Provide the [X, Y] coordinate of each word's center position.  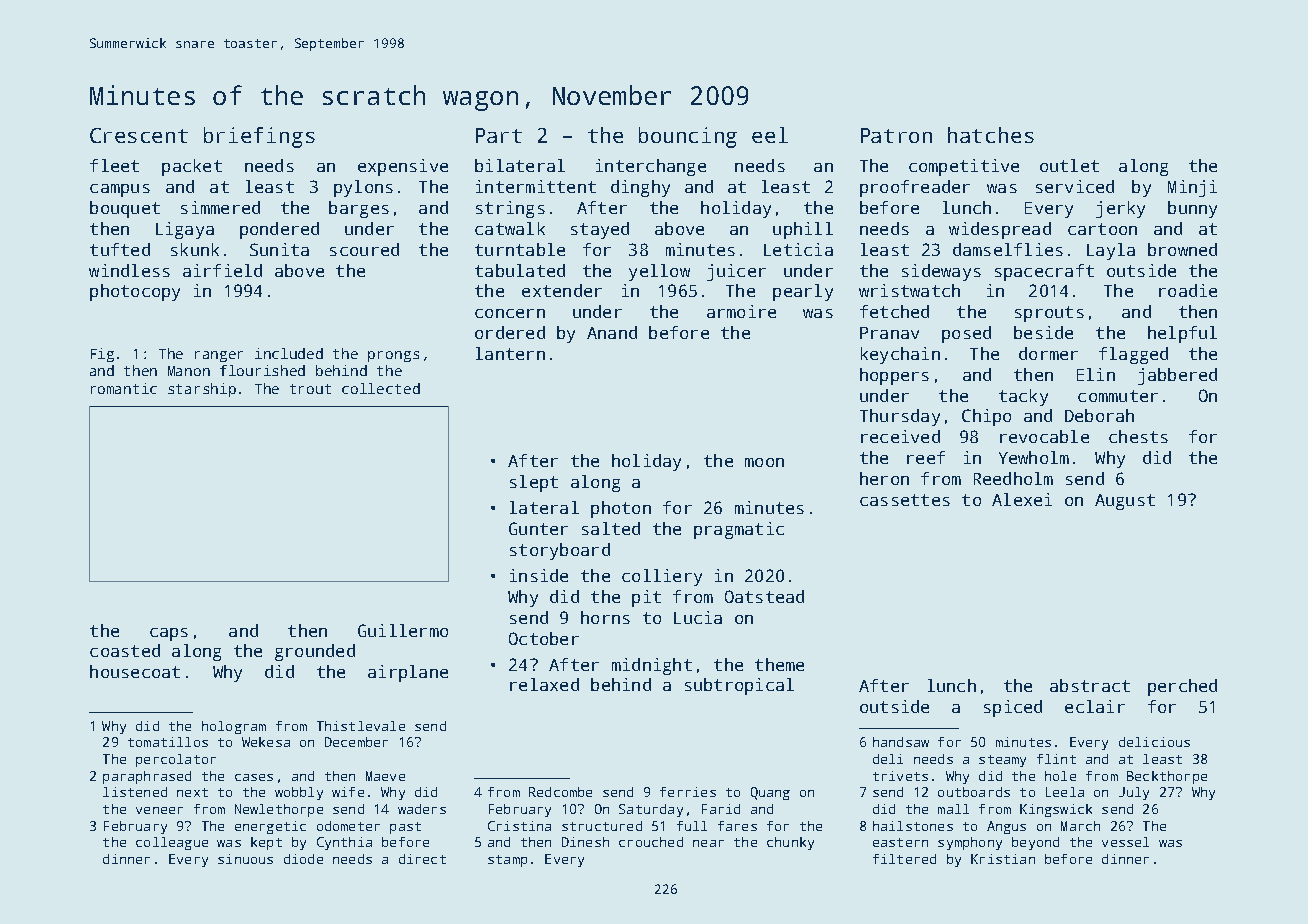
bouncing [688, 137]
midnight [652, 666]
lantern [510, 353]
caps [169, 634]
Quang [770, 793]
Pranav [889, 333]
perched [1182, 687]
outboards [974, 792]
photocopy [135, 292]
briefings [259, 137]
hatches [991, 135]
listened [135, 792]
